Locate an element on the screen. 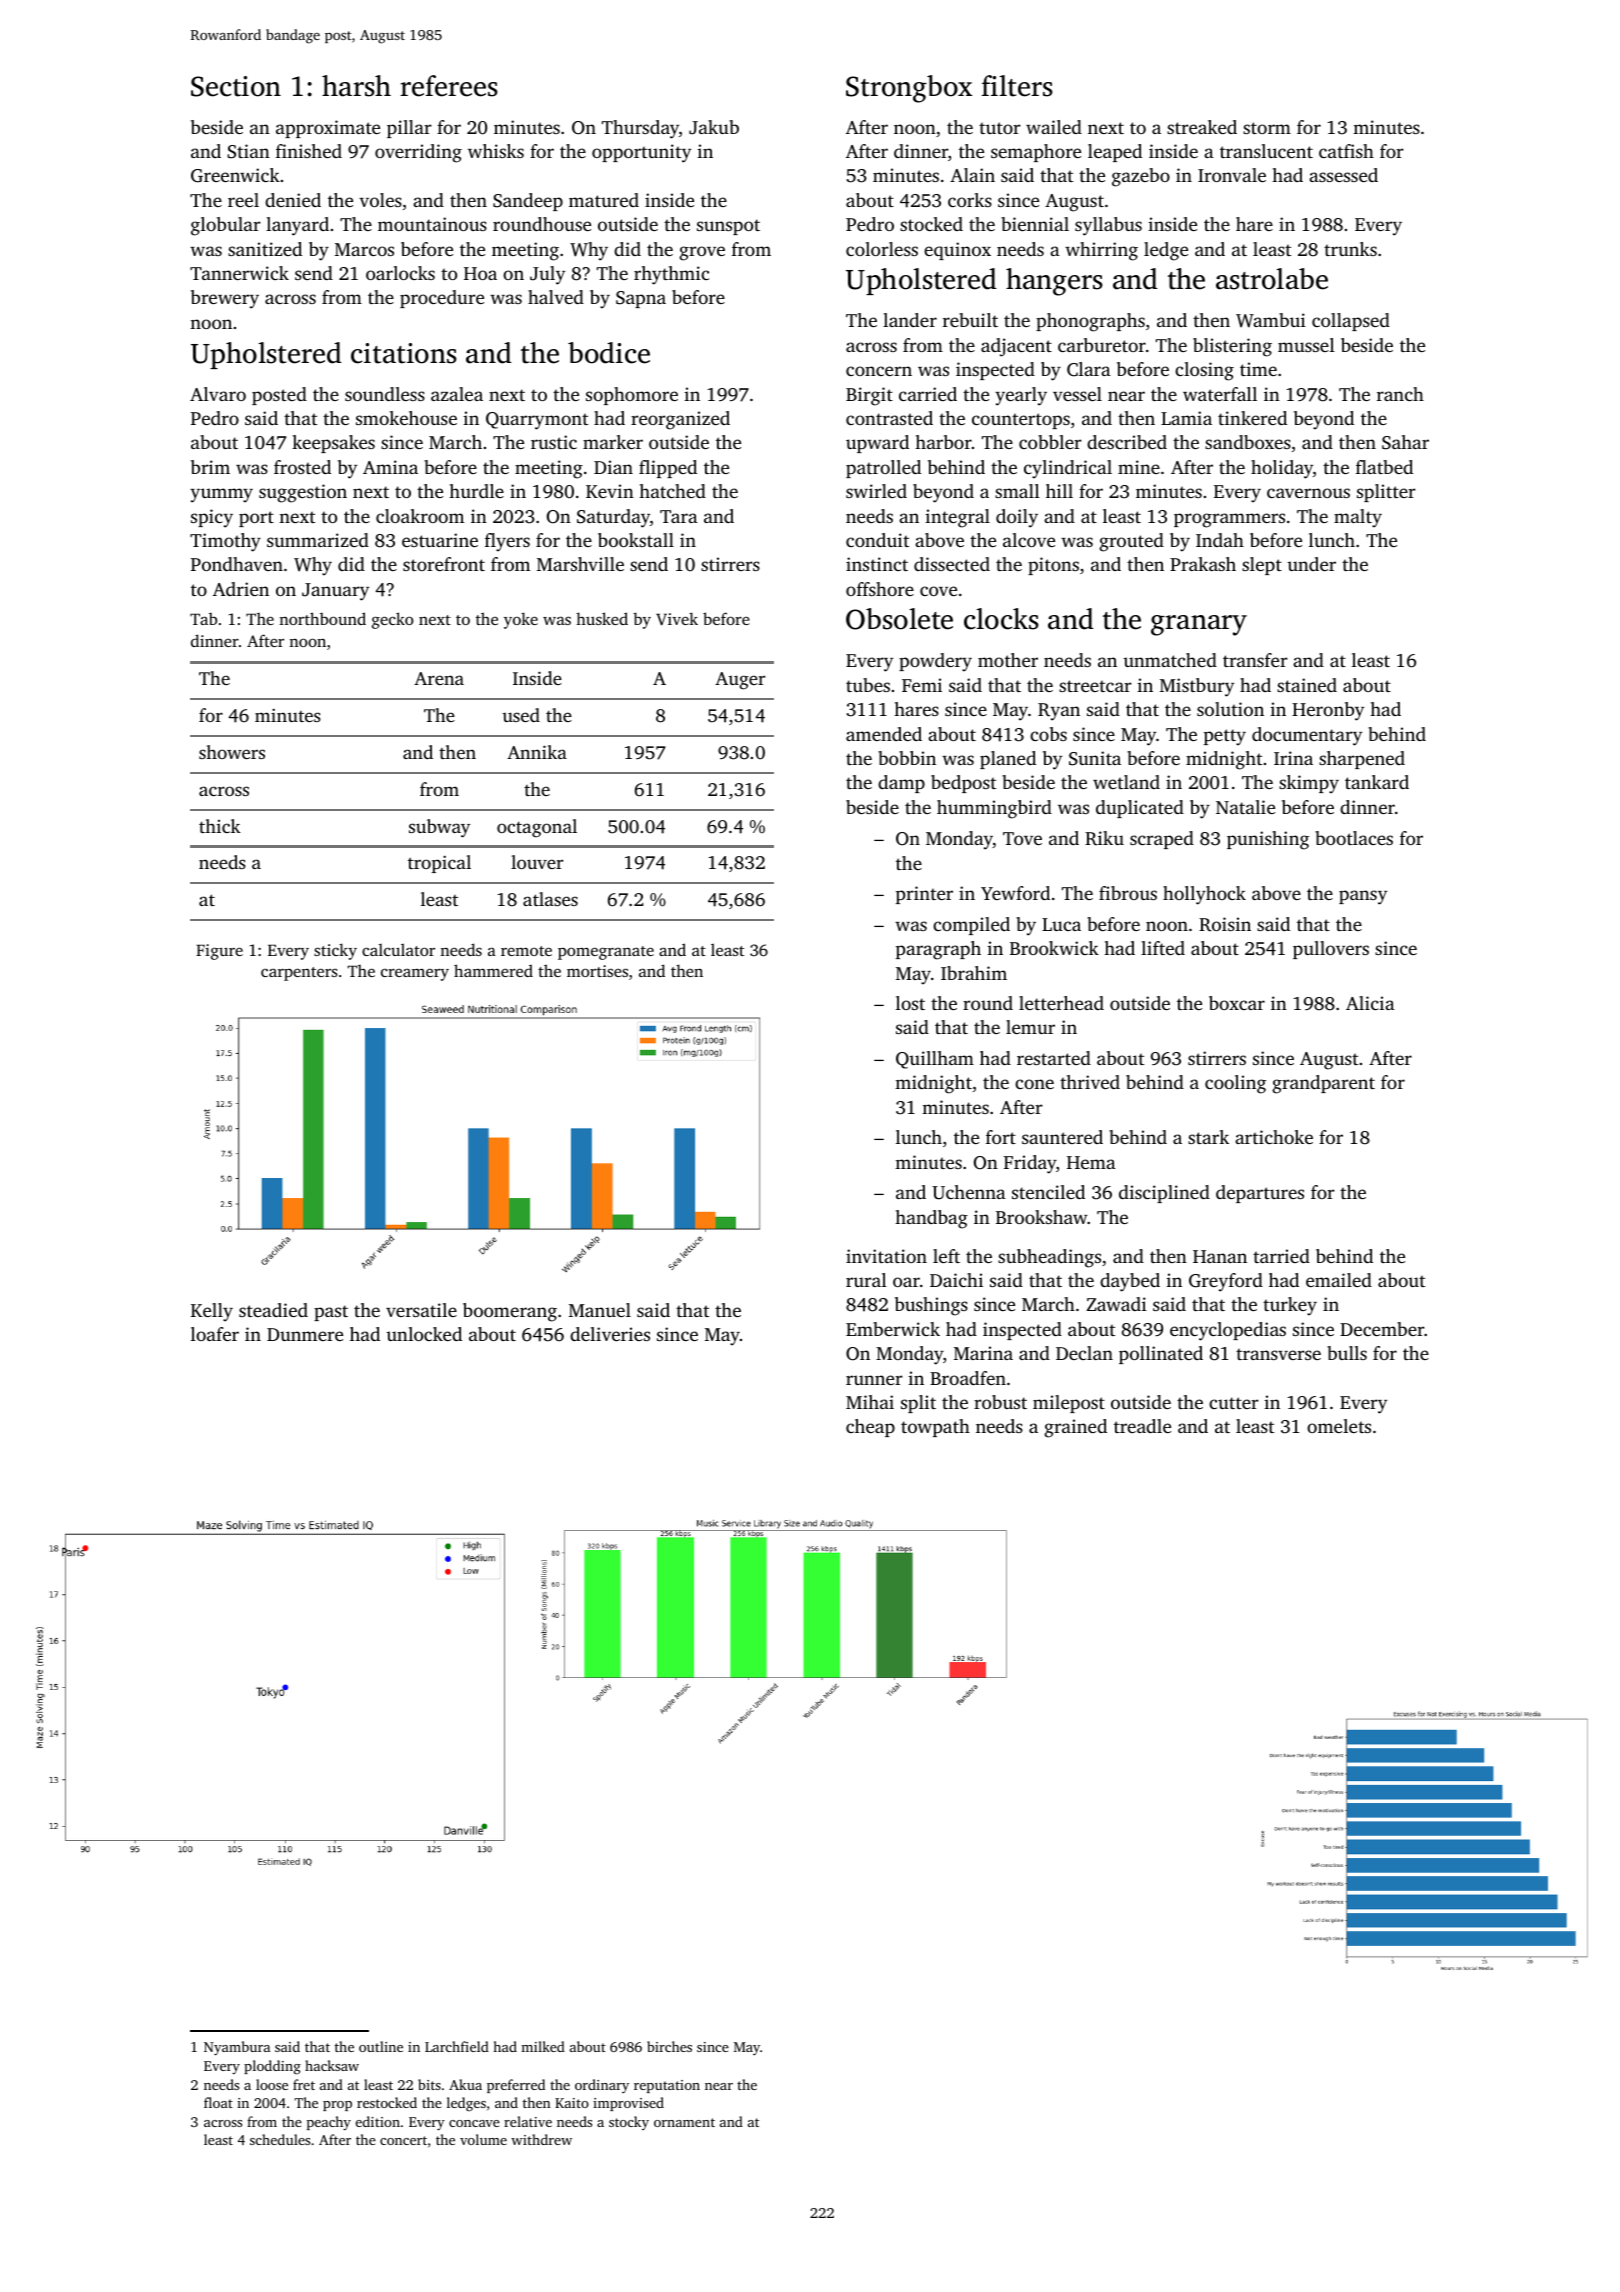 This screenshot has width=1620, height=2292. edition is located at coordinates (378, 2121).
